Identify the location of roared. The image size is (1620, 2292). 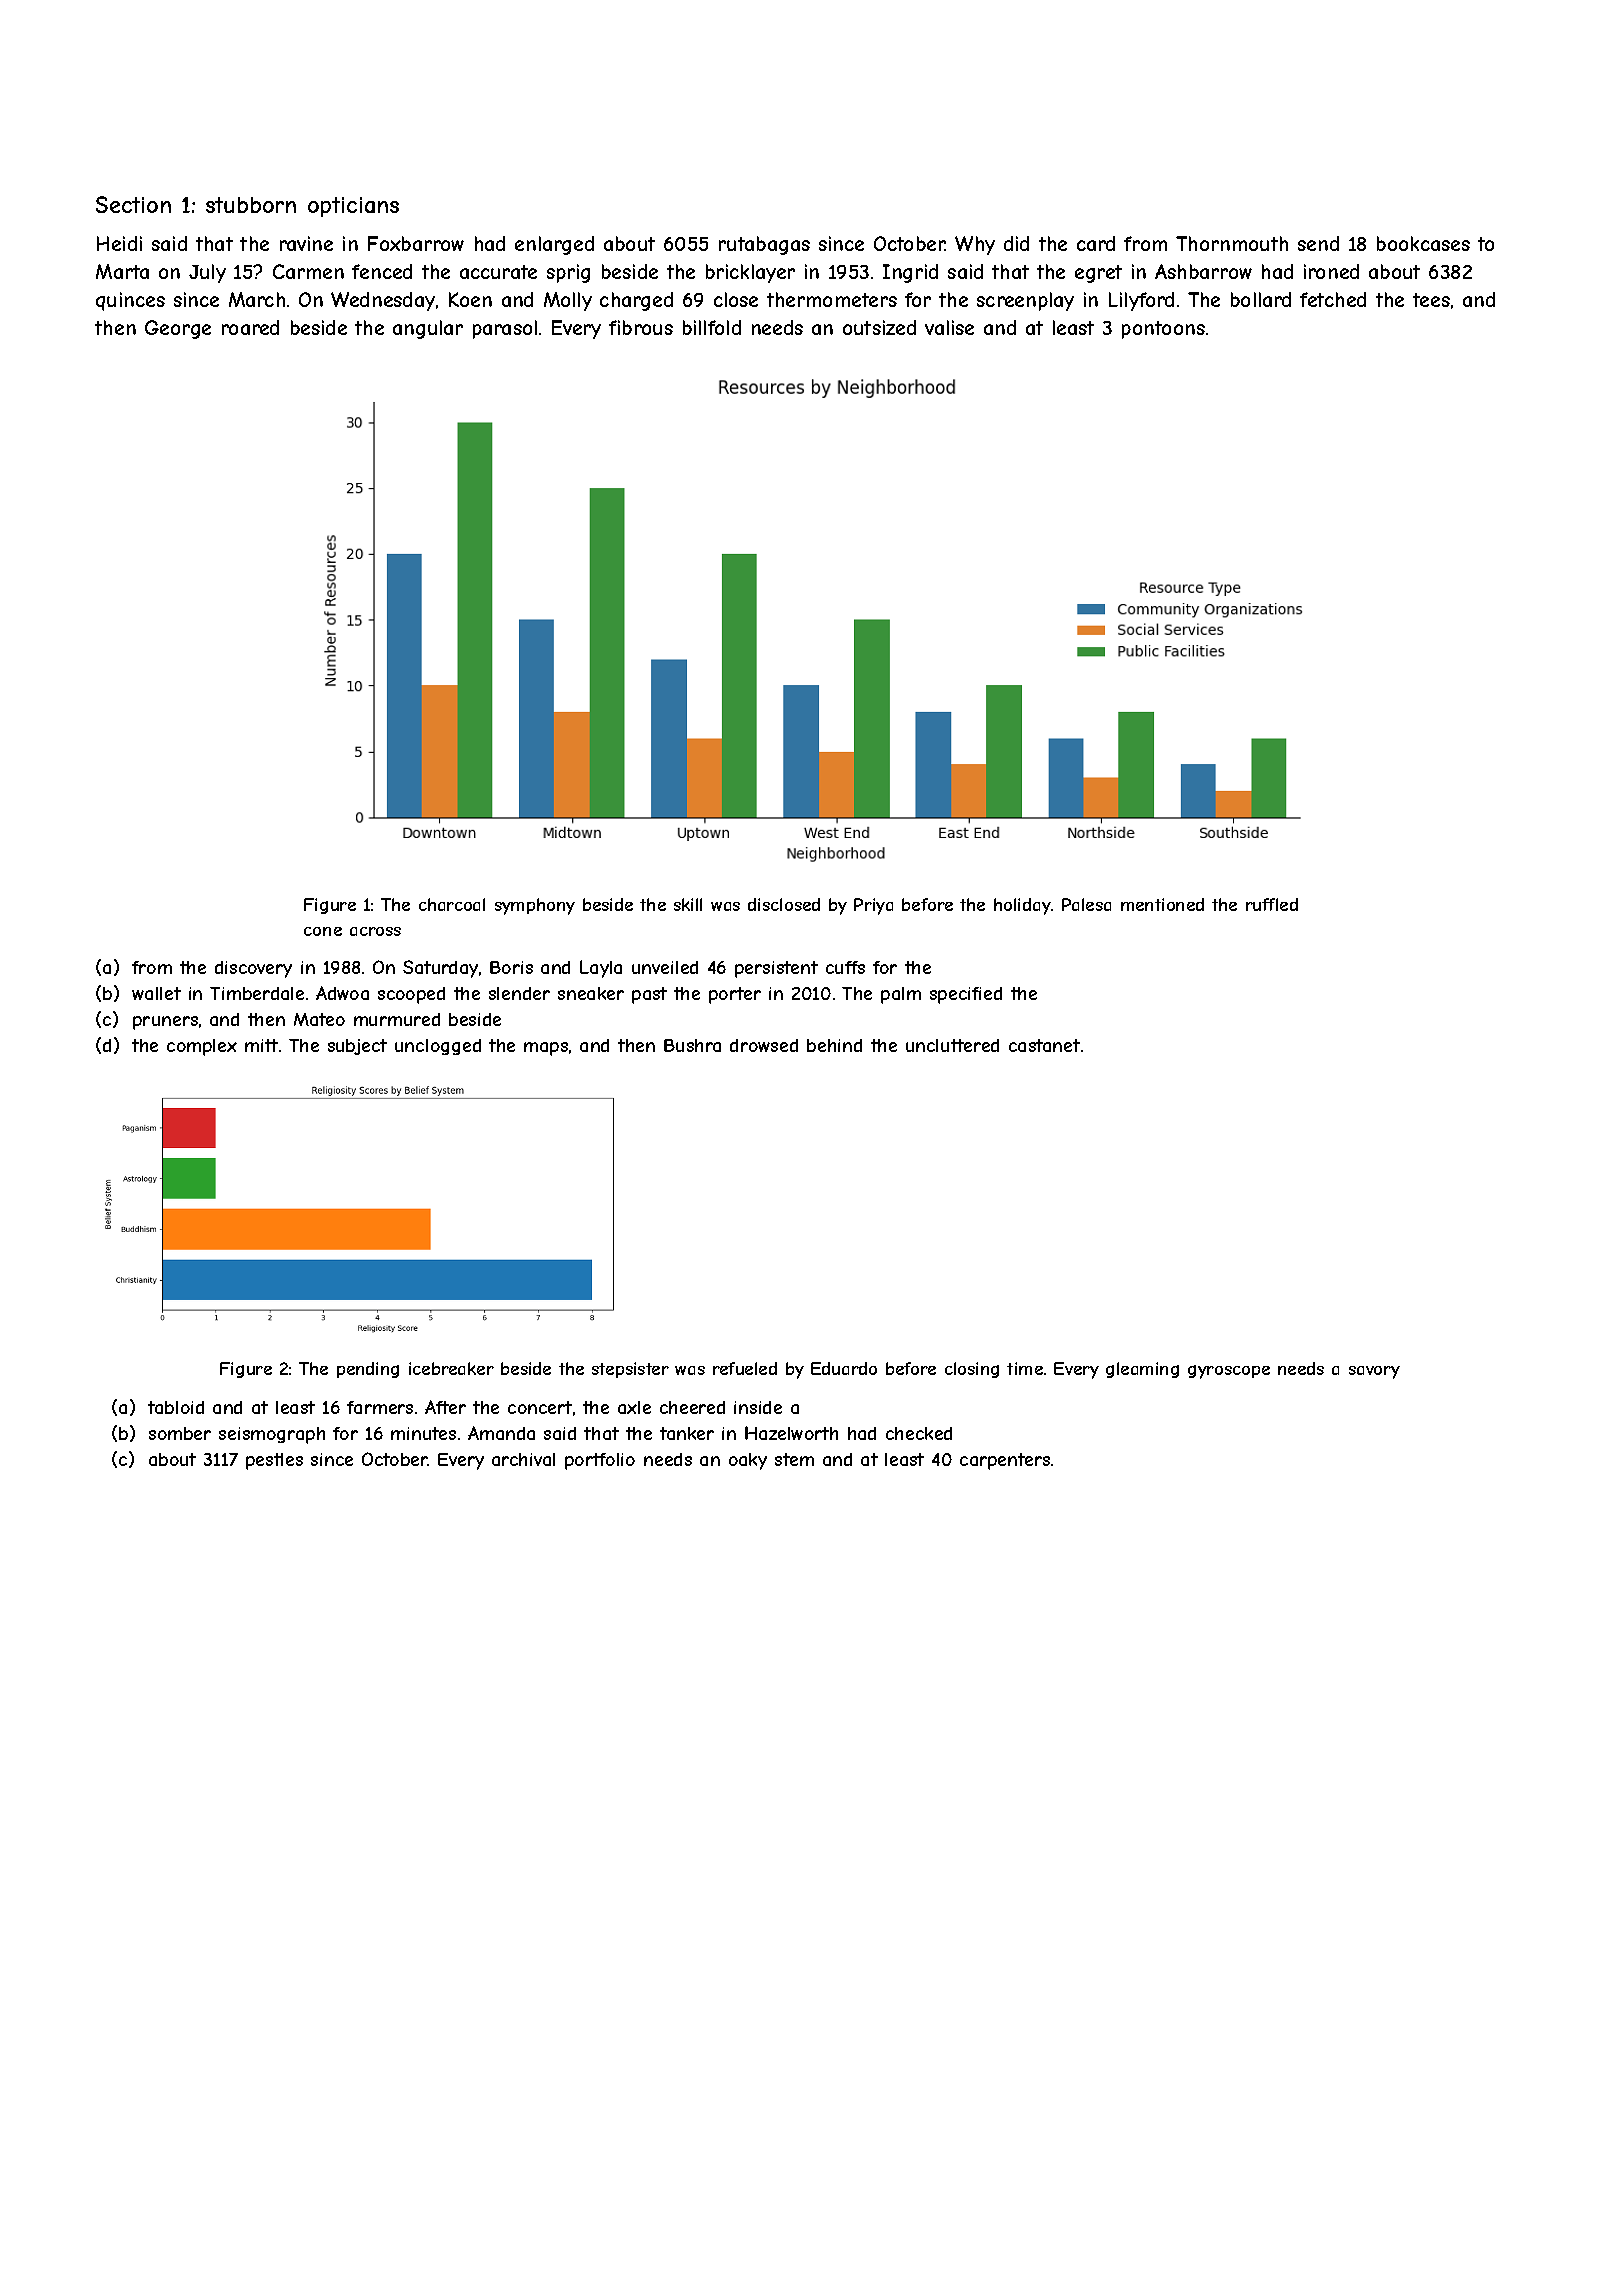
(250, 327).
